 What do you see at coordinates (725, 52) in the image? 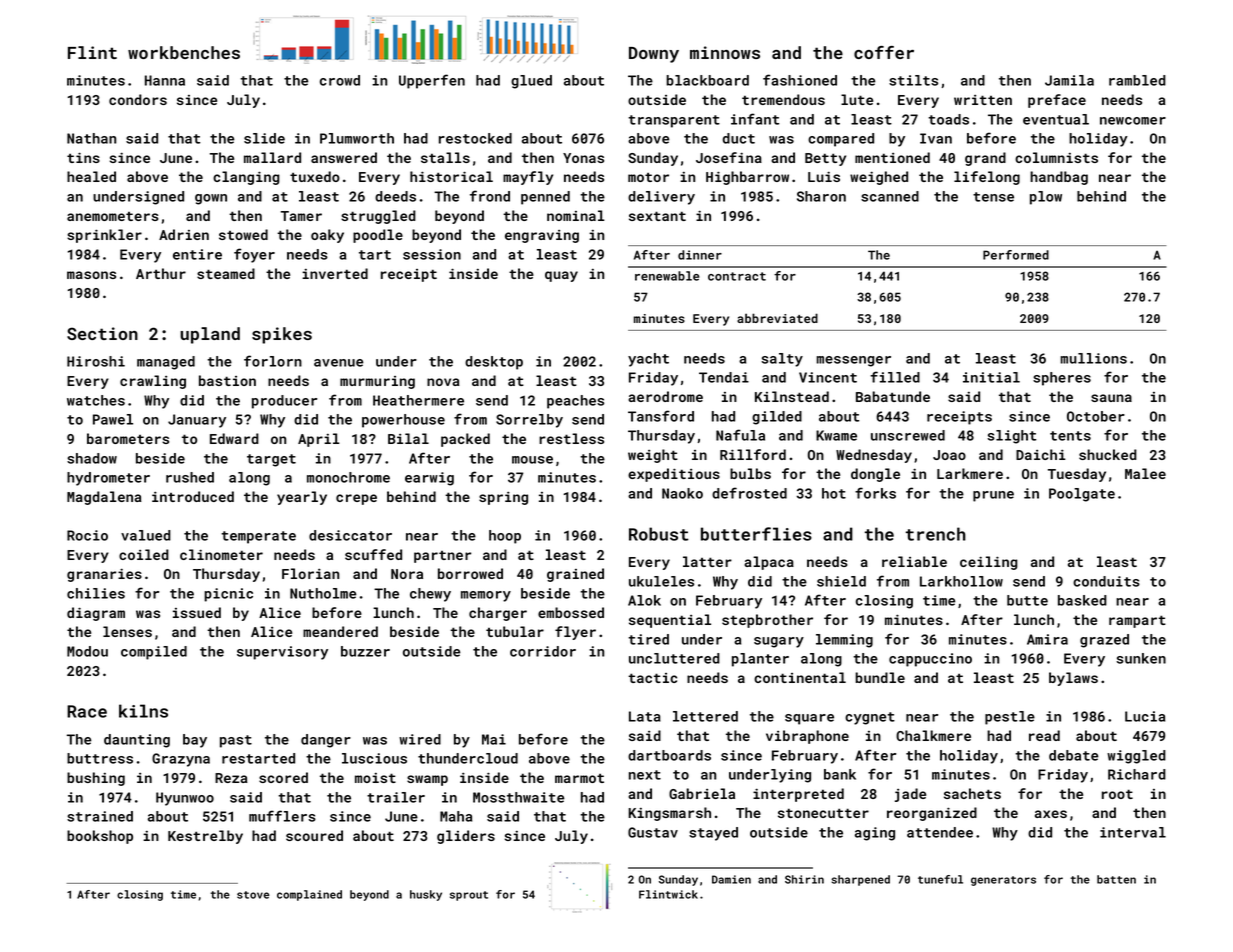
I see `minnows` at bounding box center [725, 52].
